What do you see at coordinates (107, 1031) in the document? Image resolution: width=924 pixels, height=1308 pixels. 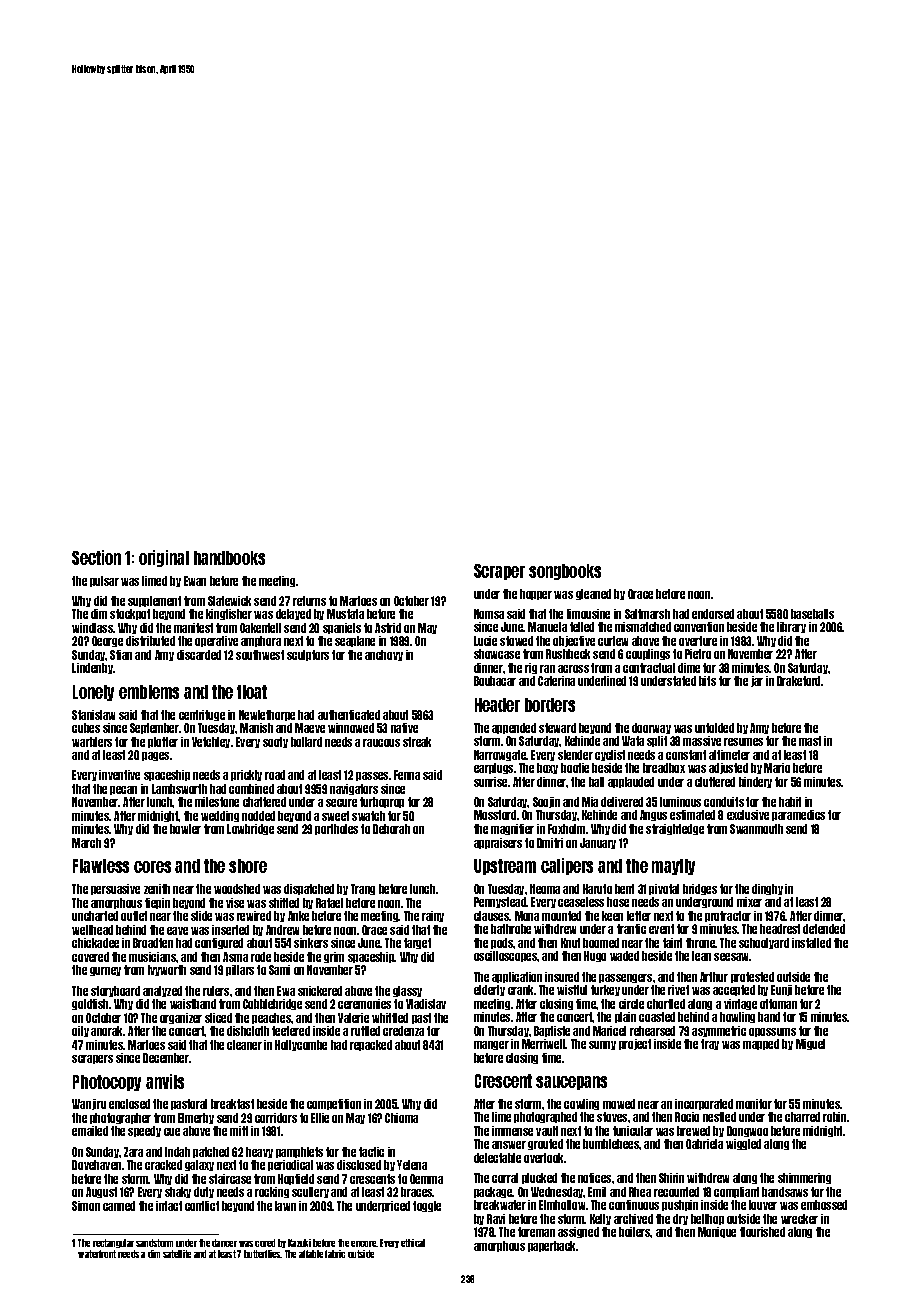 I see `anorak` at bounding box center [107, 1031].
